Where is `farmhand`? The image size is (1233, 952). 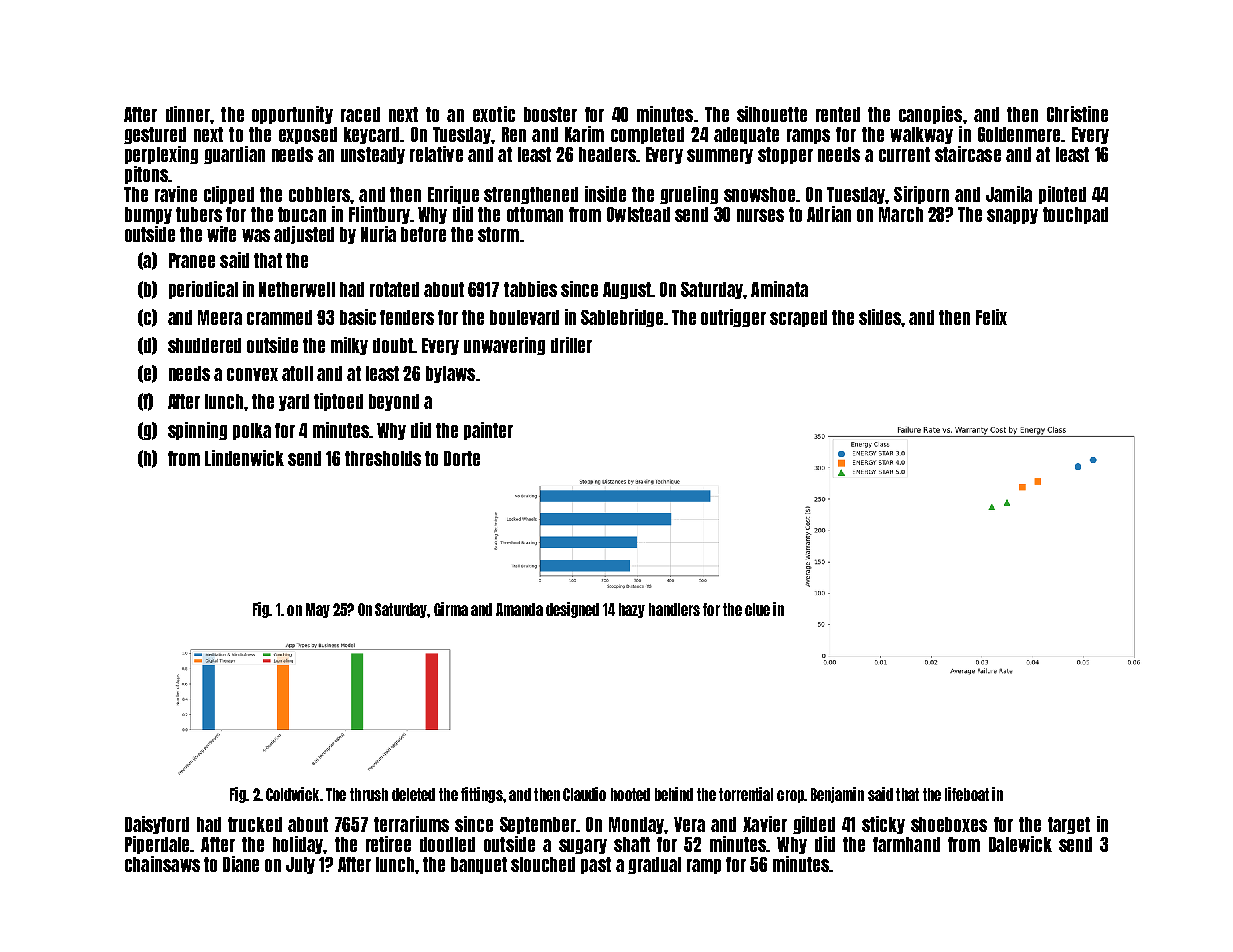
farmhand is located at coordinates (906, 844).
